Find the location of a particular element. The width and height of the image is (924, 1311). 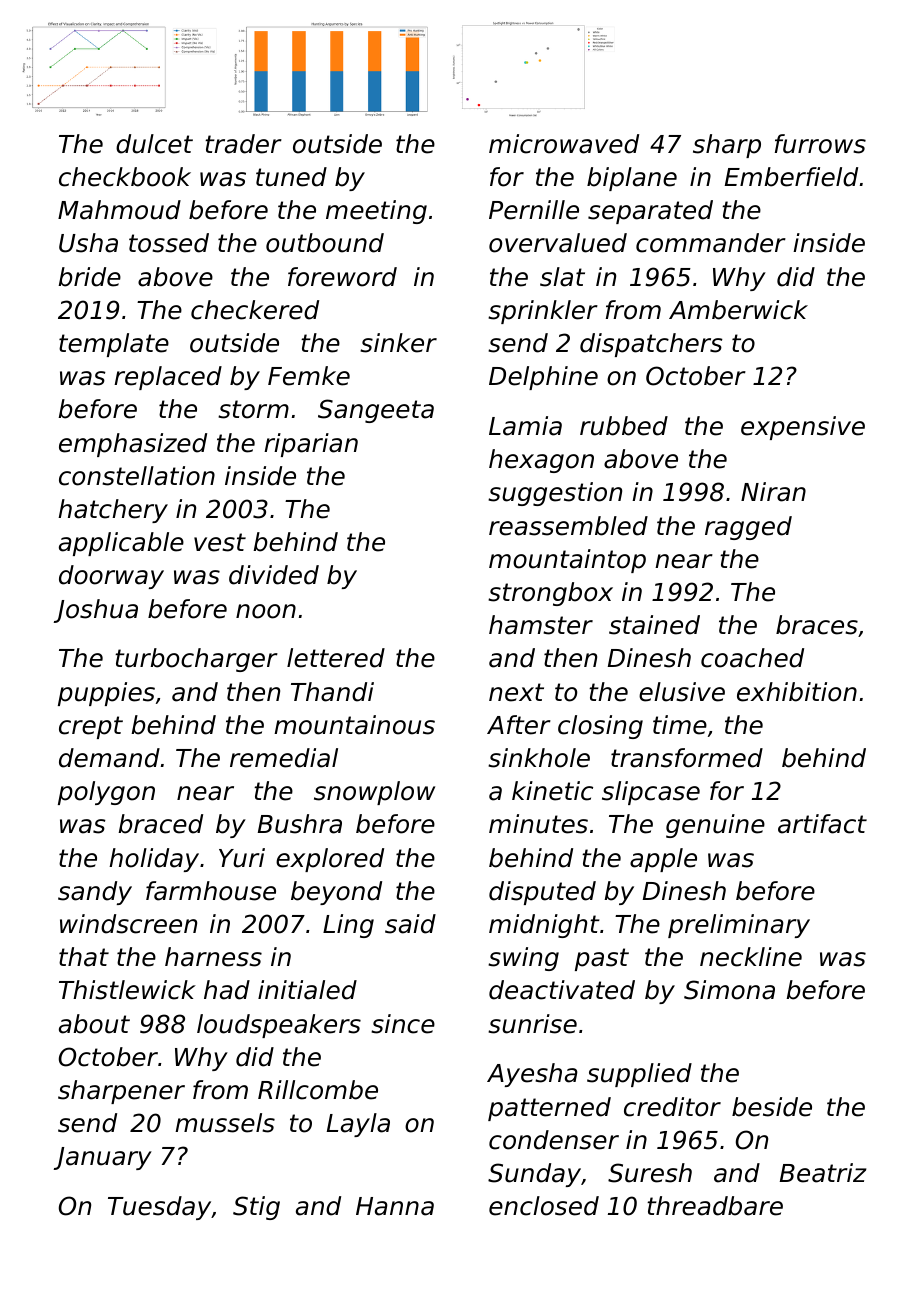

sinkhole is located at coordinates (539, 758).
